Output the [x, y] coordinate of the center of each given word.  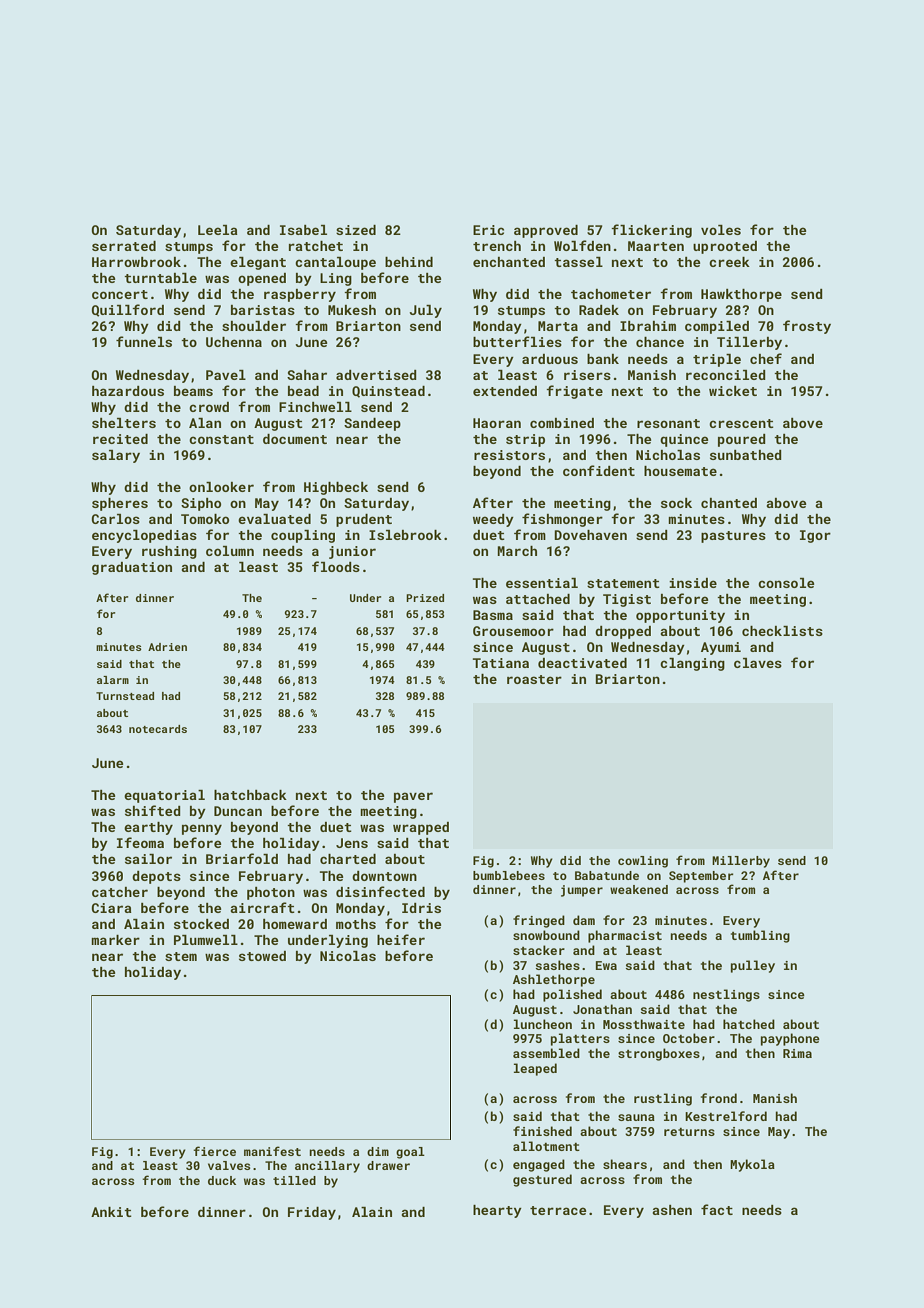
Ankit [111, 1212]
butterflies [517, 341]
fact [717, 1209]
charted [348, 859]
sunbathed [746, 455]
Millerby [741, 862]
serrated [124, 246]
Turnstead [125, 696]
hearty [497, 1211]
